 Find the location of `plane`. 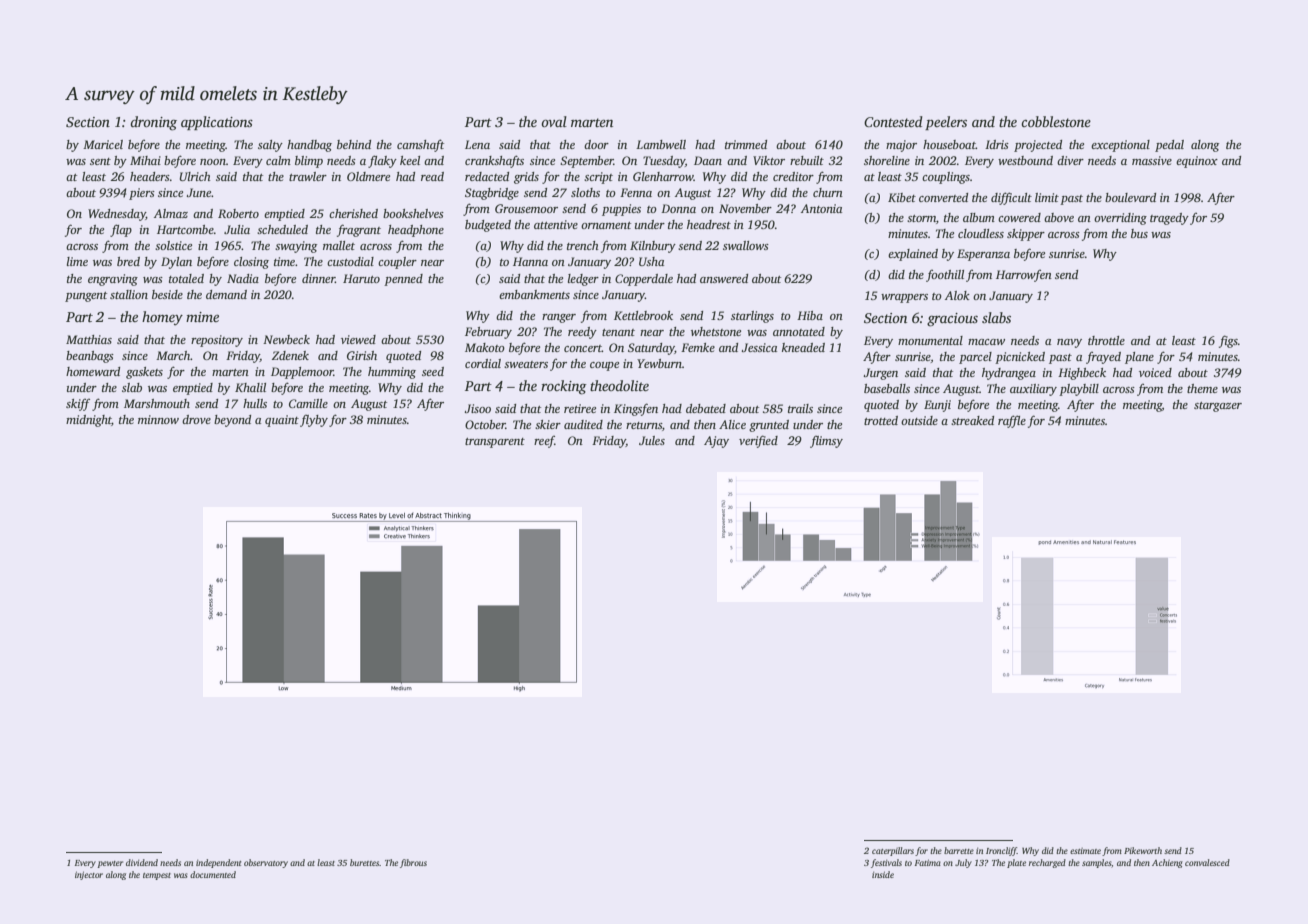

plane is located at coordinates (1139, 358).
